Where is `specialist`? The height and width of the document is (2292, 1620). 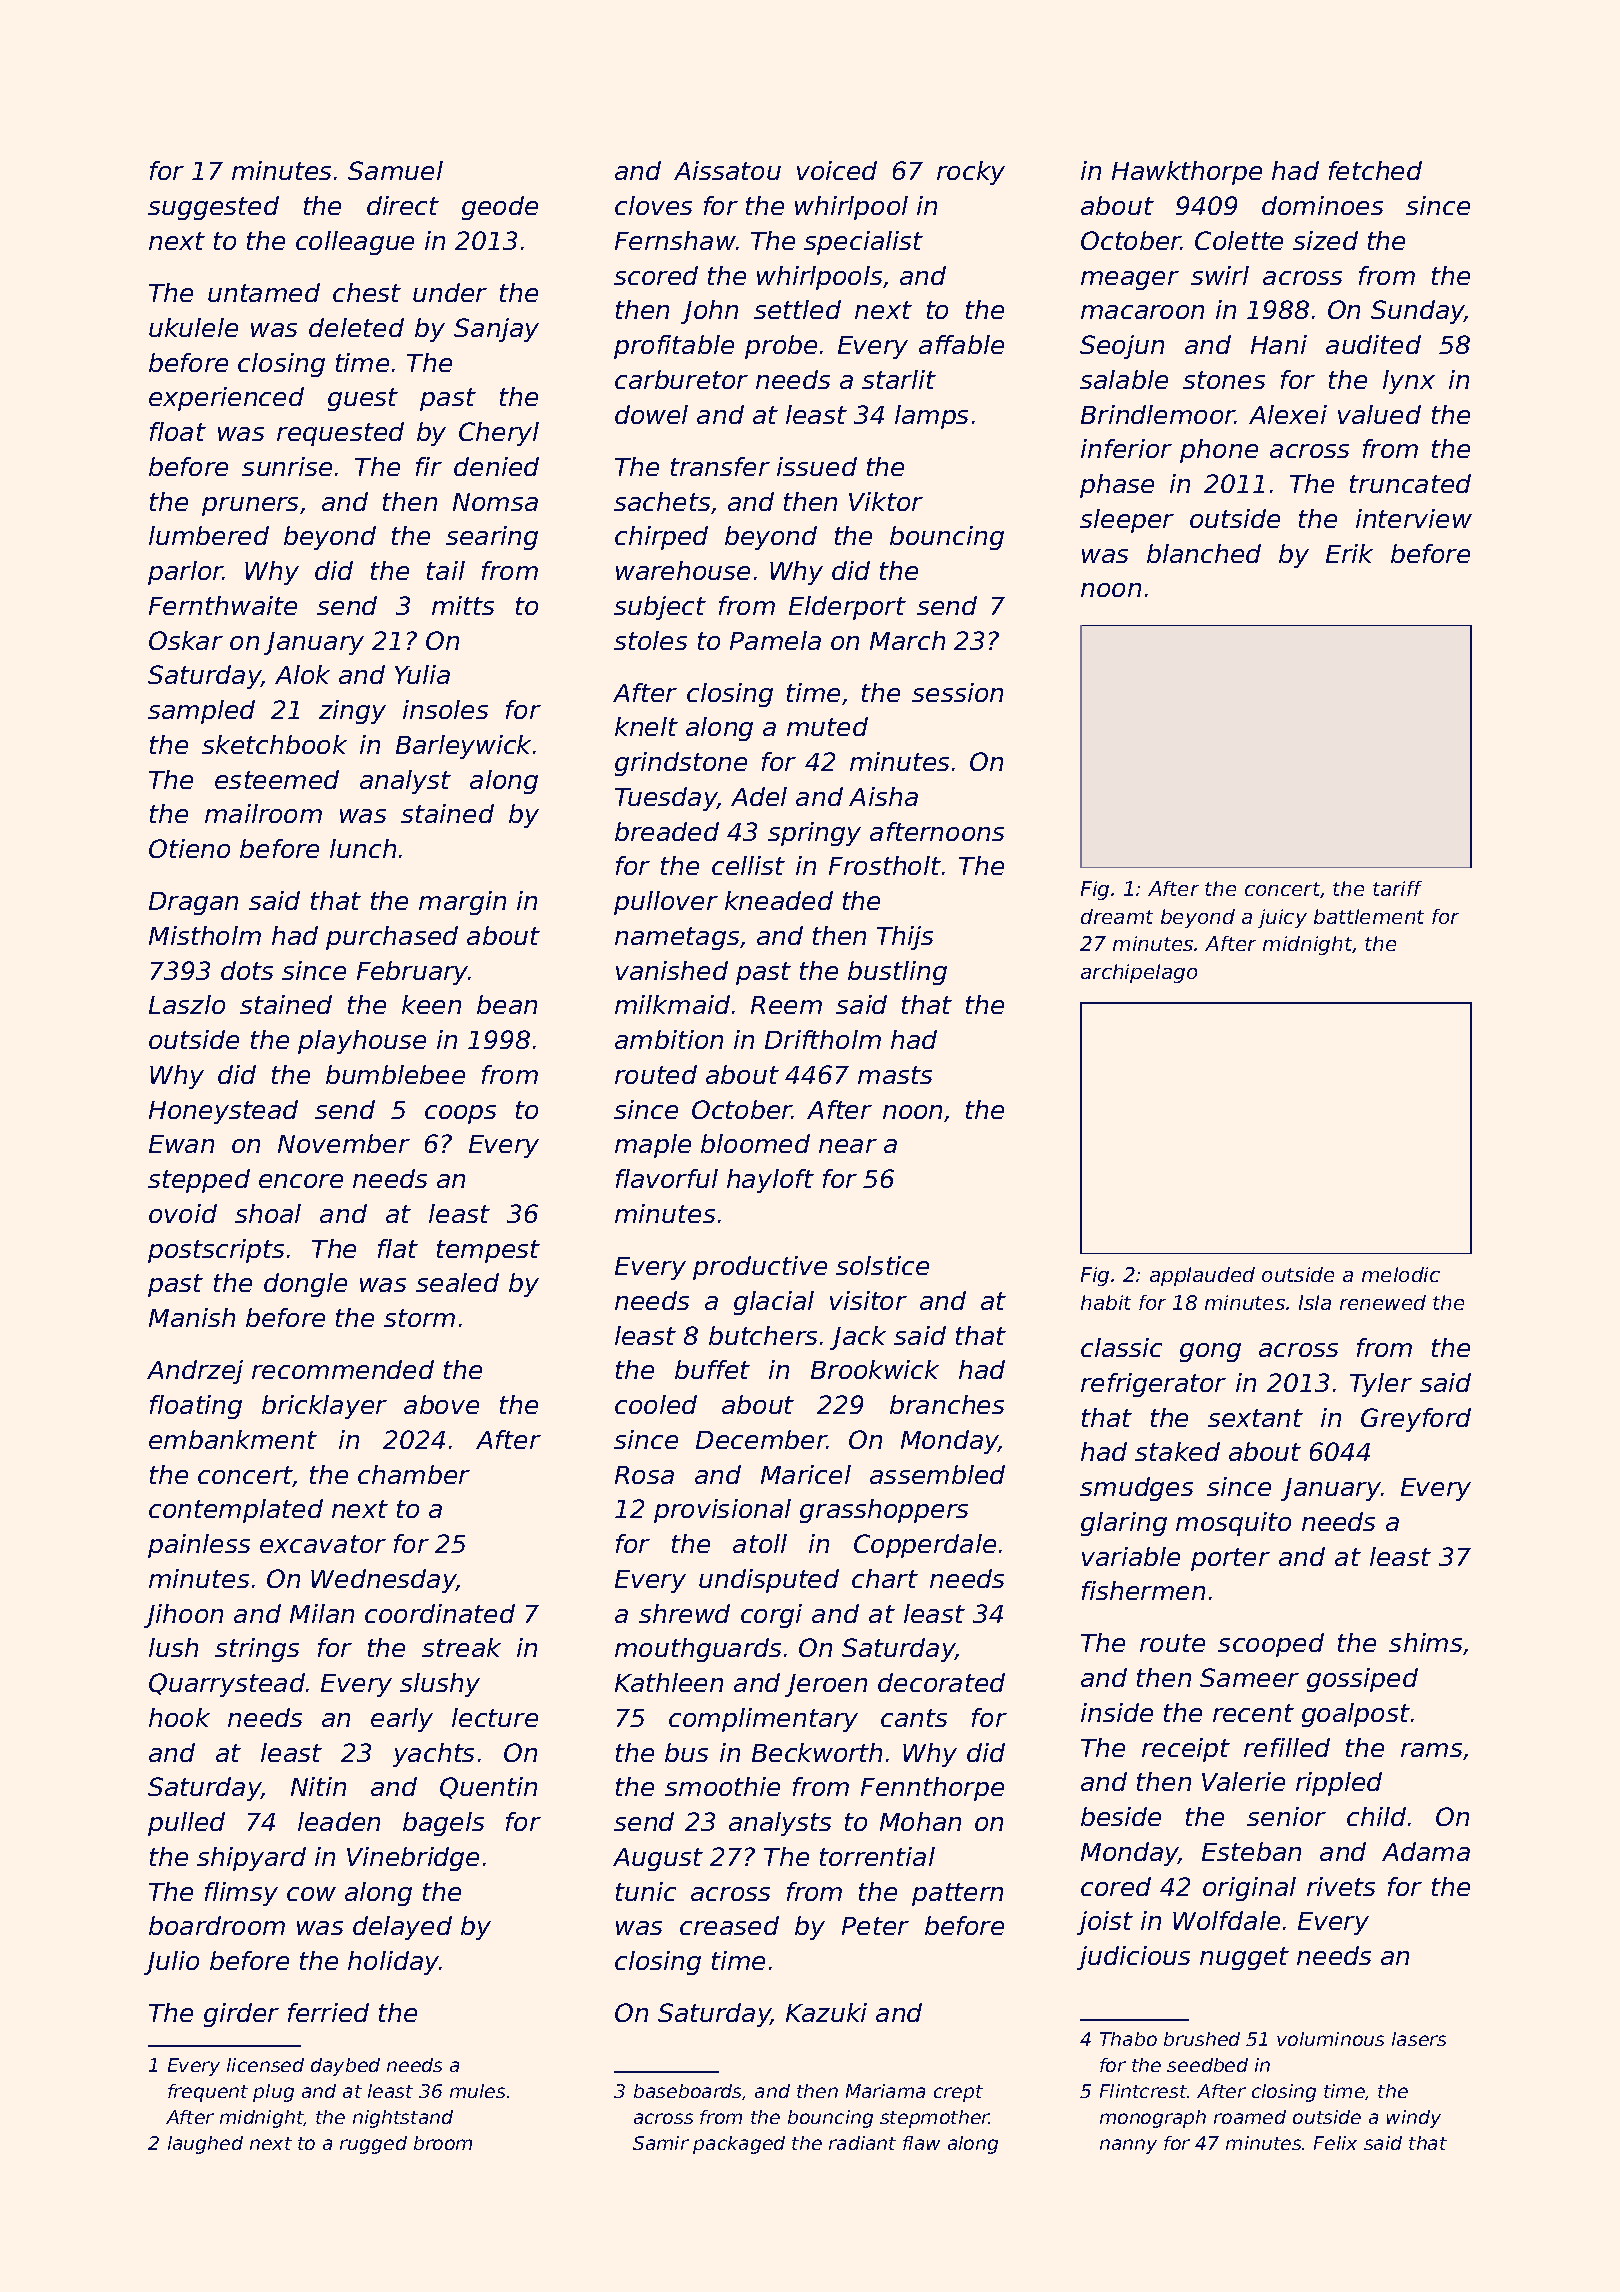 specialist is located at coordinates (863, 243).
